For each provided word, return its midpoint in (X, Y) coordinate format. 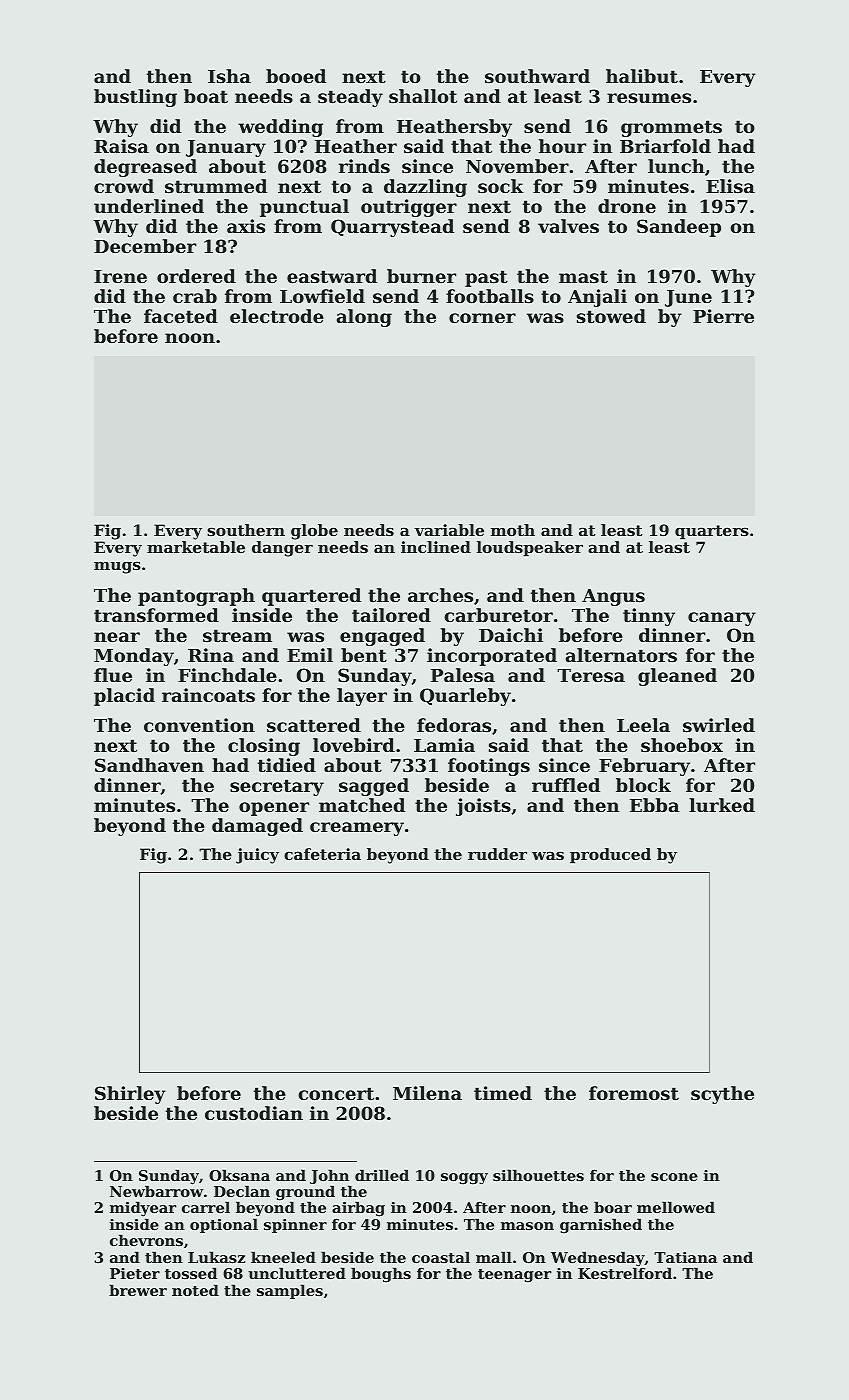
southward (537, 76)
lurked (722, 805)
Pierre (723, 316)
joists (483, 807)
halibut (642, 76)
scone (674, 1177)
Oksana (239, 1175)
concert (336, 1093)
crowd (124, 186)
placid (124, 697)
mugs (117, 567)
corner (482, 318)
